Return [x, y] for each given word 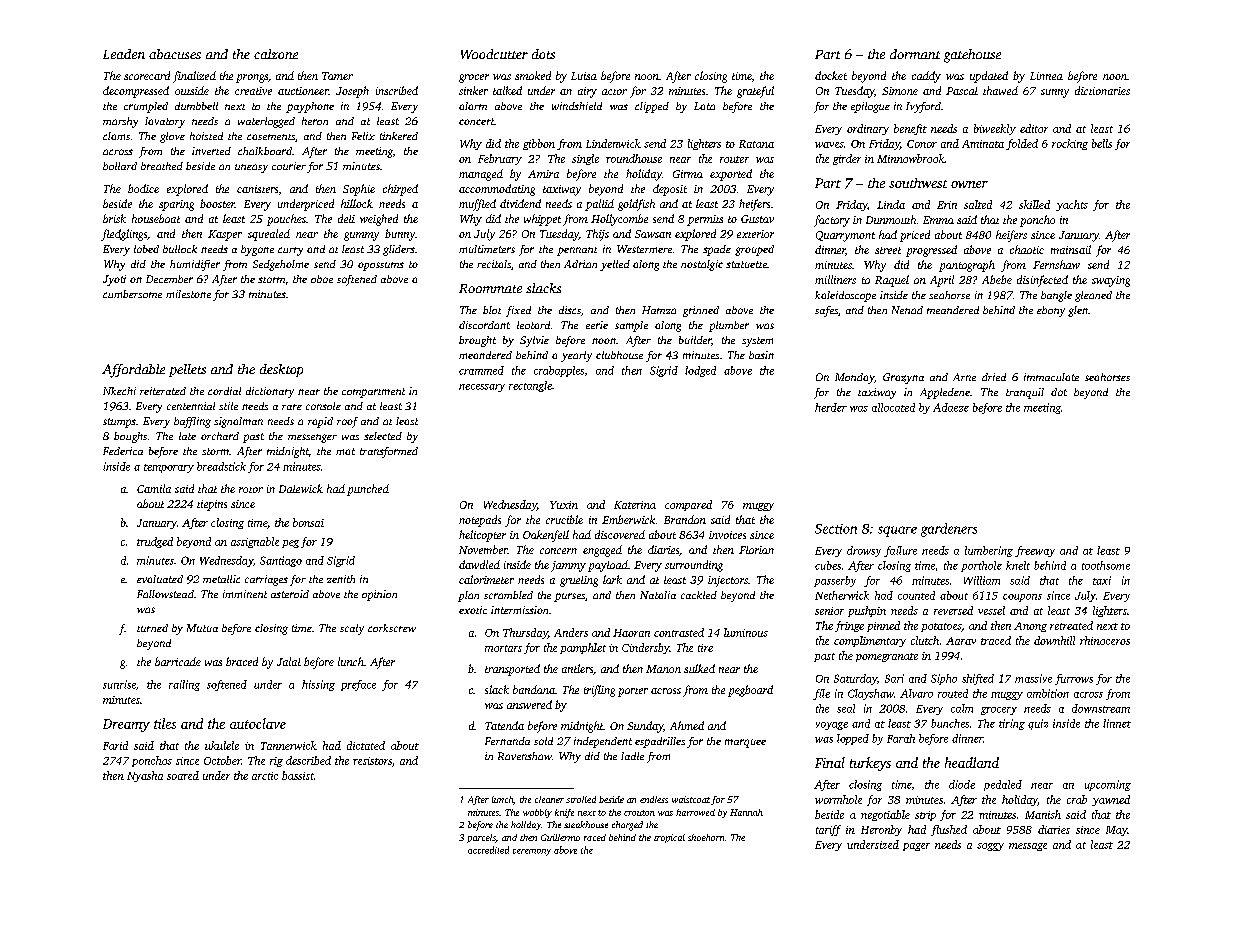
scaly [352, 629]
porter [633, 692]
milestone [188, 294]
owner [969, 184]
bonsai [308, 522]
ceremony [532, 852]
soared [183, 775]
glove [172, 137]
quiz [1038, 724]
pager [916, 847]
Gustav [757, 219]
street [888, 250]
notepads [480, 521]
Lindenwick [613, 143]
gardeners [949, 530]
